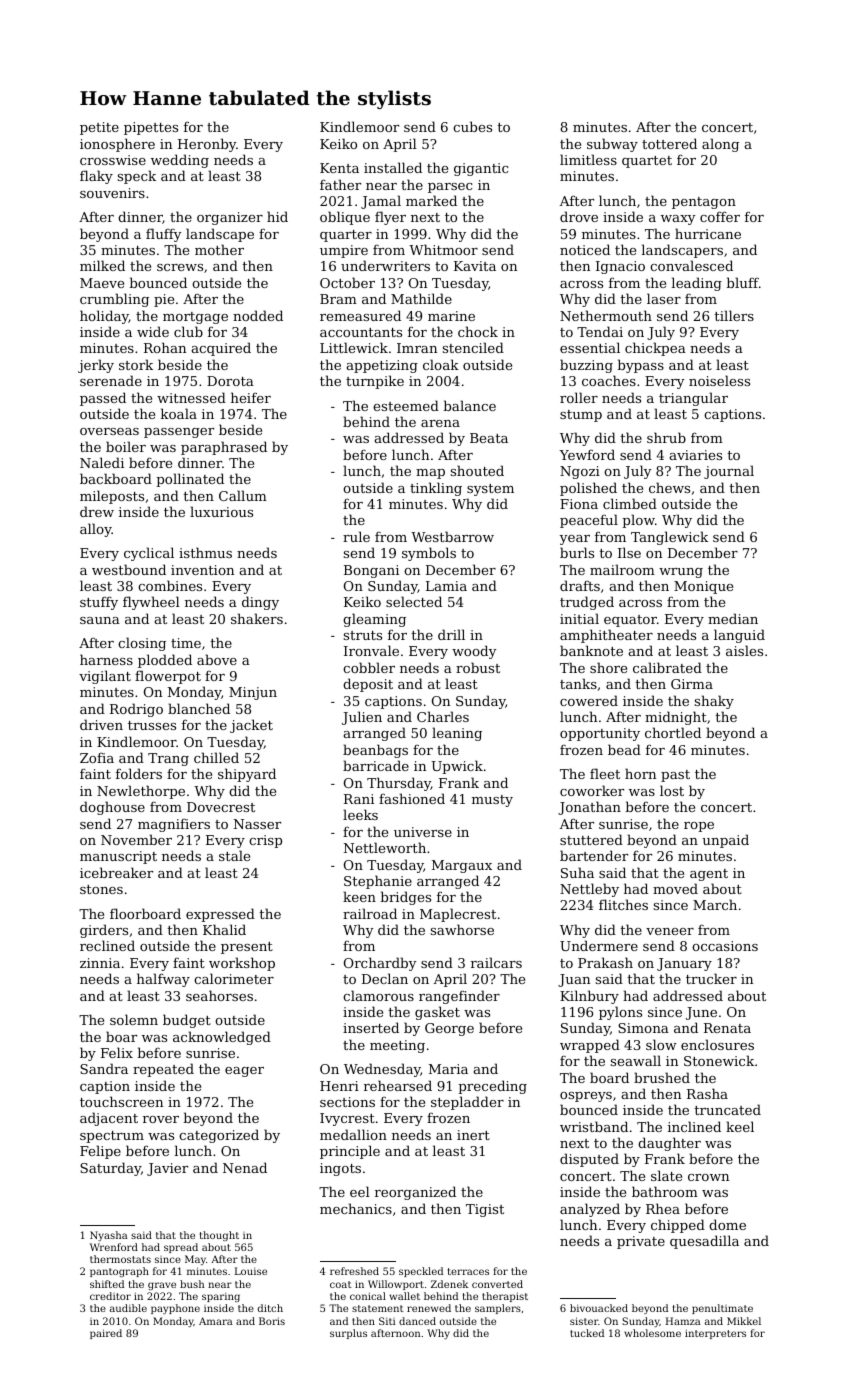  Describe the element at coordinates (727, 1224) in the screenshot. I see `dome` at that location.
